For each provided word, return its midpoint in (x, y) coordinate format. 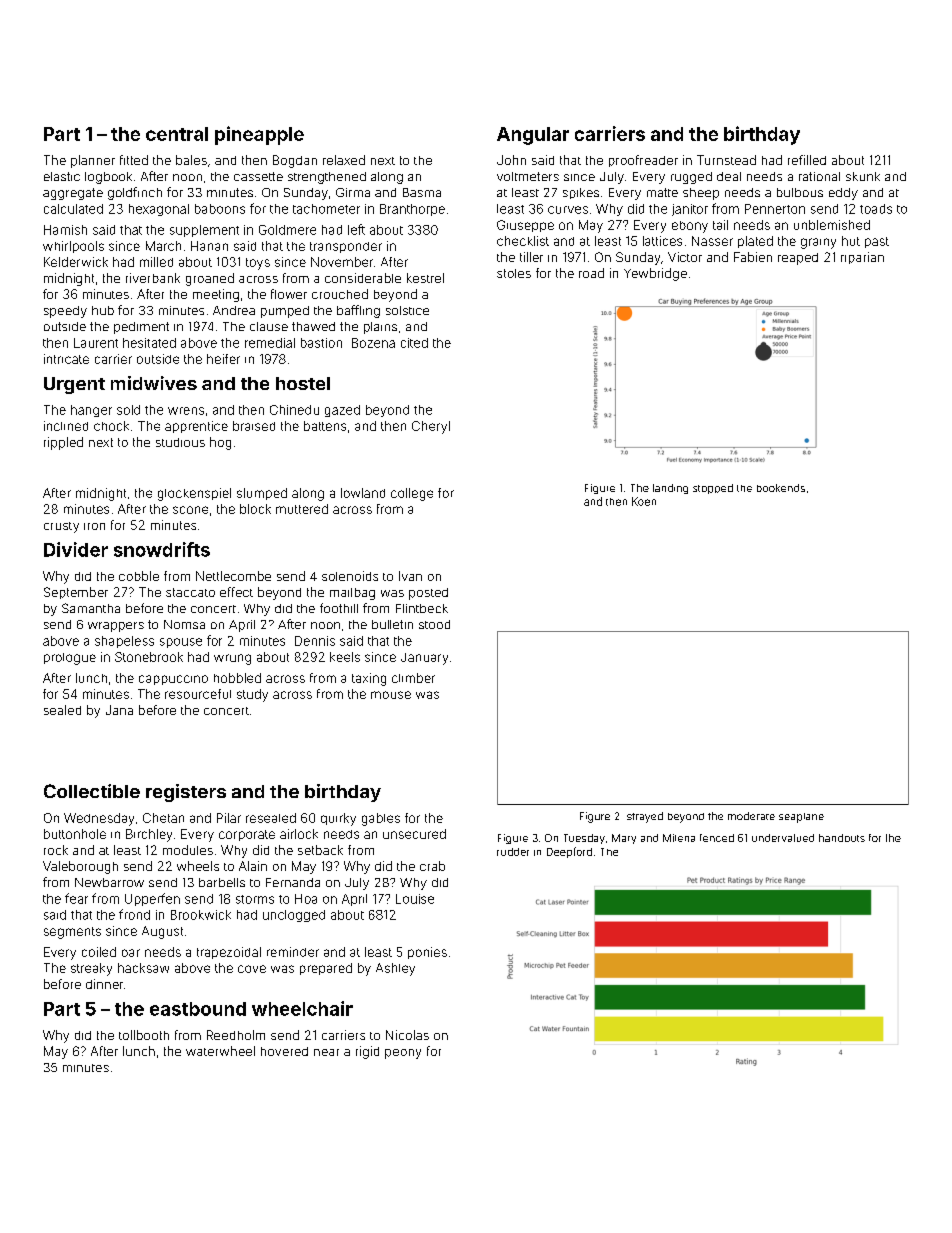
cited (414, 343)
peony (403, 1054)
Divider (76, 549)
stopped (713, 489)
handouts (842, 838)
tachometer (326, 209)
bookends (781, 488)
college (412, 494)
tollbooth (144, 1035)
